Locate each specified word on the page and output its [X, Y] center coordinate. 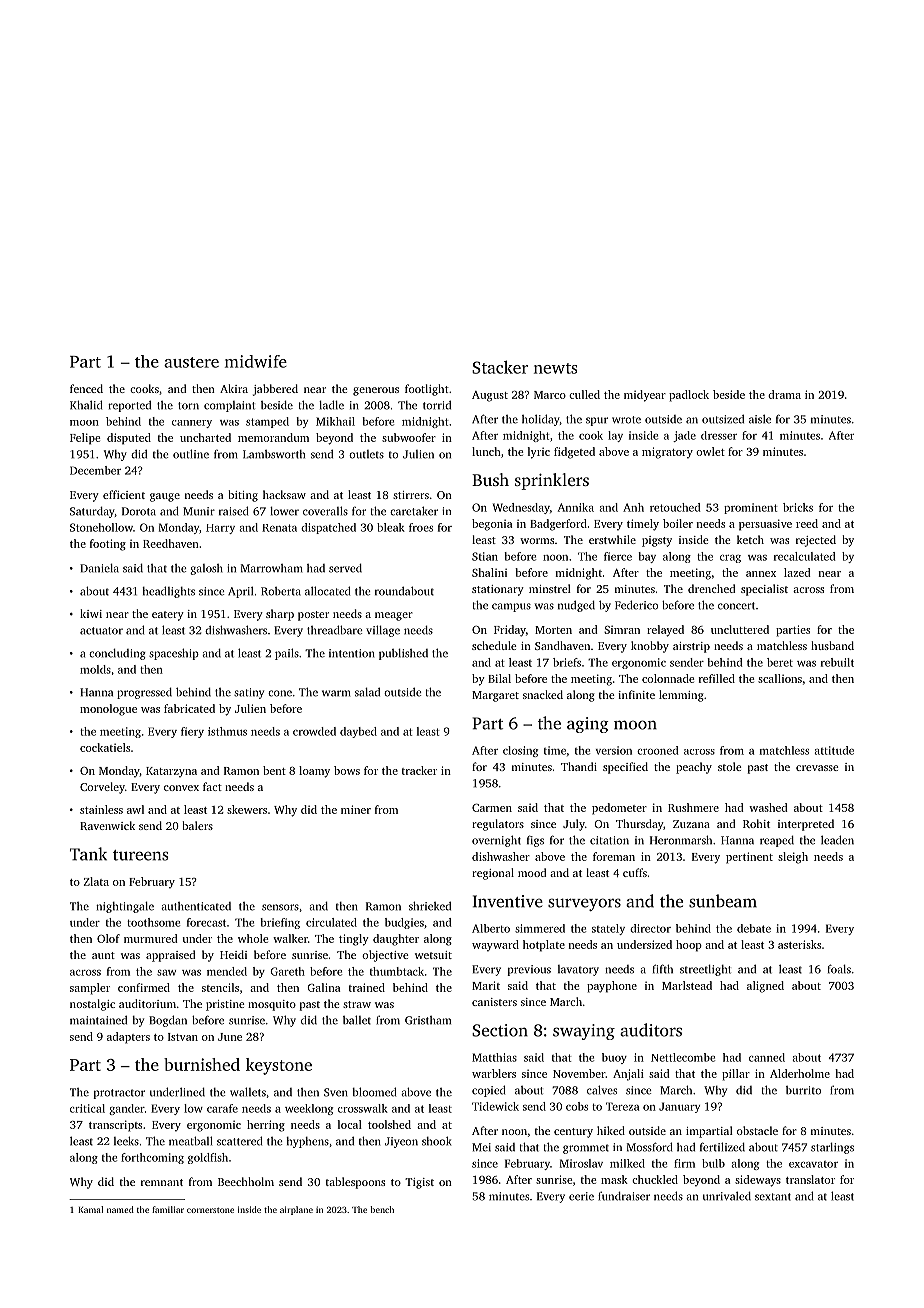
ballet [357, 1020]
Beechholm [246, 1181]
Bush [490, 479]
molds [95, 669]
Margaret [495, 696]
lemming [681, 696]
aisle [760, 419]
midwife [256, 361]
